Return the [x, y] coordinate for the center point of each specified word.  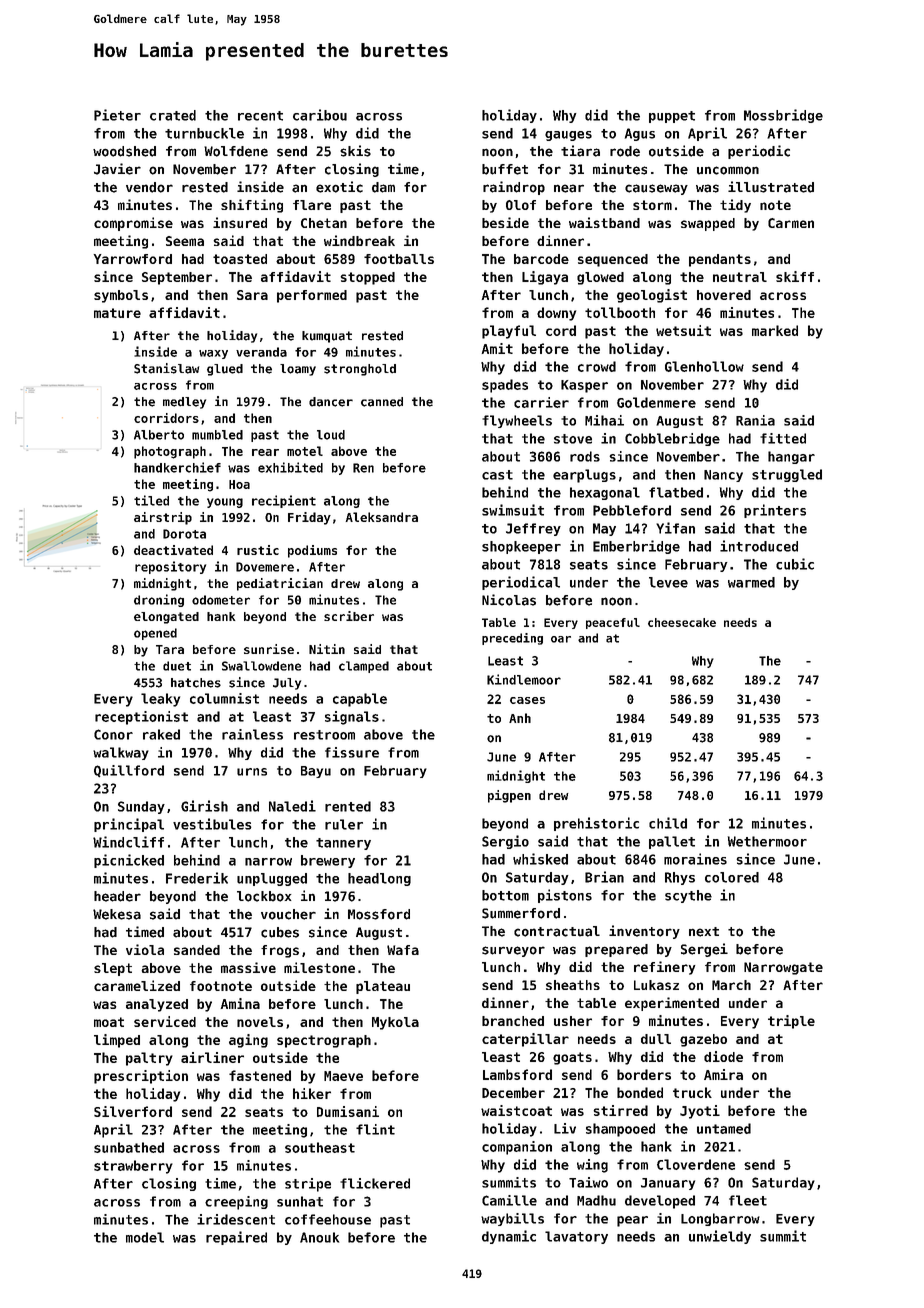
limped [117, 1041]
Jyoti [700, 1112]
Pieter [117, 115]
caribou [320, 115]
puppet [672, 117]
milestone [319, 967]
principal [129, 825]
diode [723, 1056]
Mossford [379, 914]
